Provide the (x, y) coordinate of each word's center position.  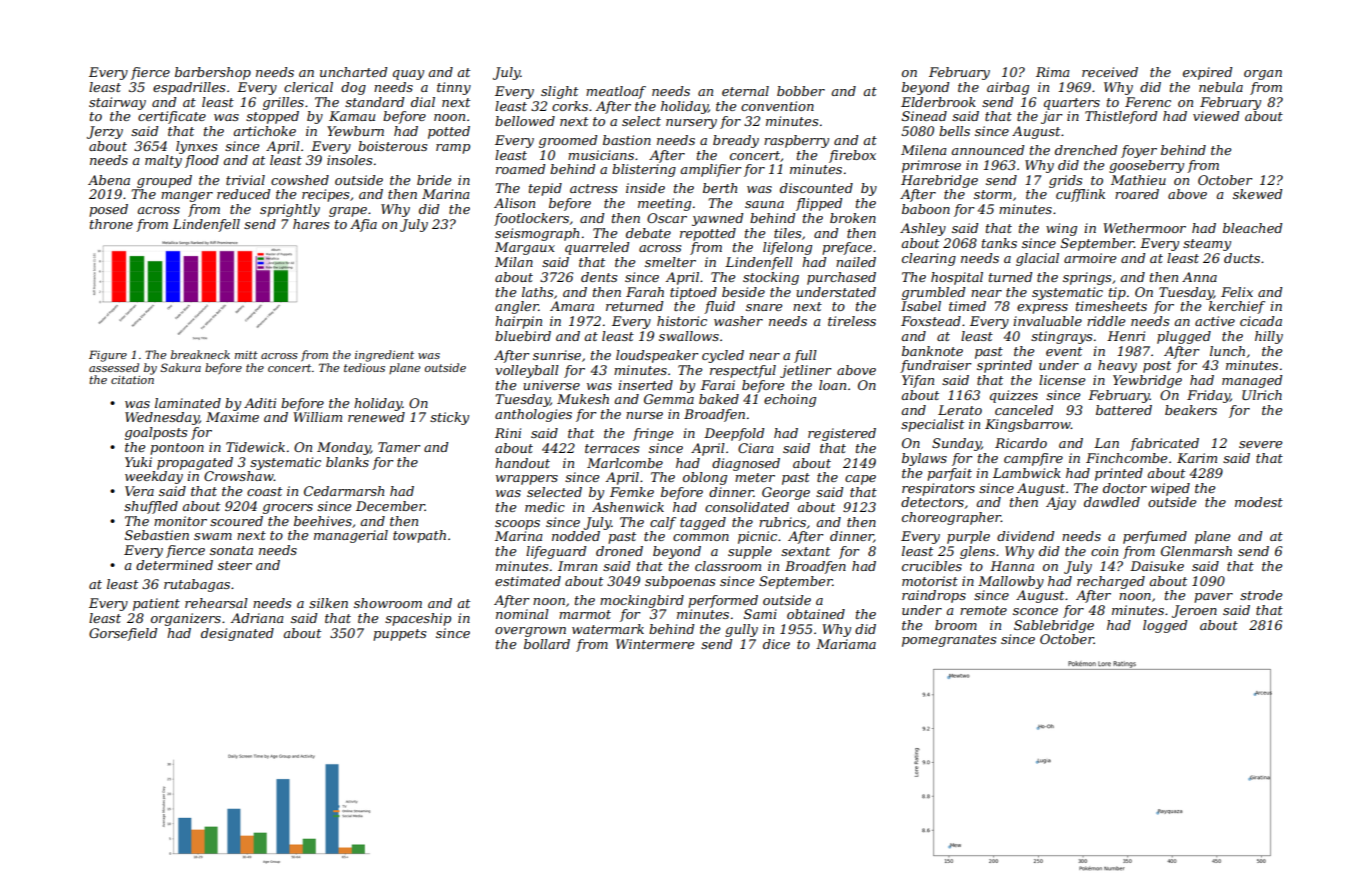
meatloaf (616, 92)
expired (1207, 73)
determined (174, 565)
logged (1165, 626)
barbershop (213, 73)
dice (776, 644)
